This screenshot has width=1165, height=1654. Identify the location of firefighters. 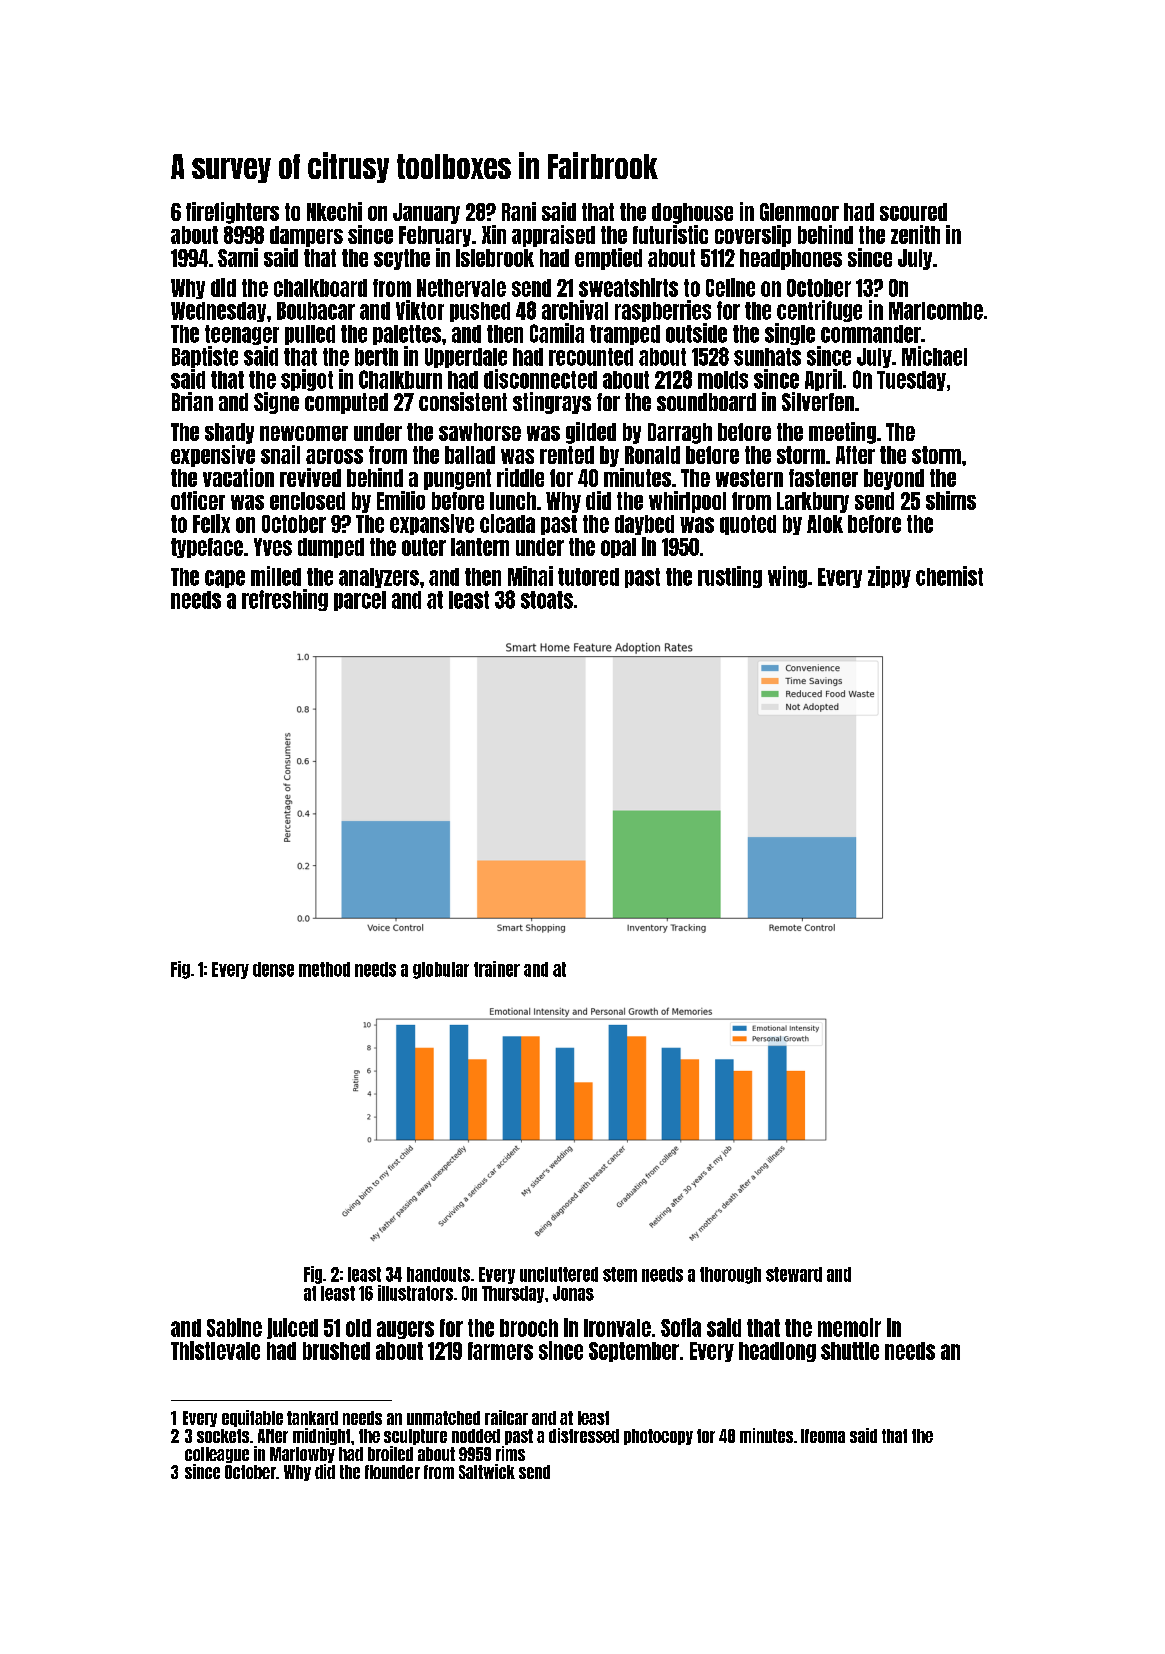
(232, 213).
